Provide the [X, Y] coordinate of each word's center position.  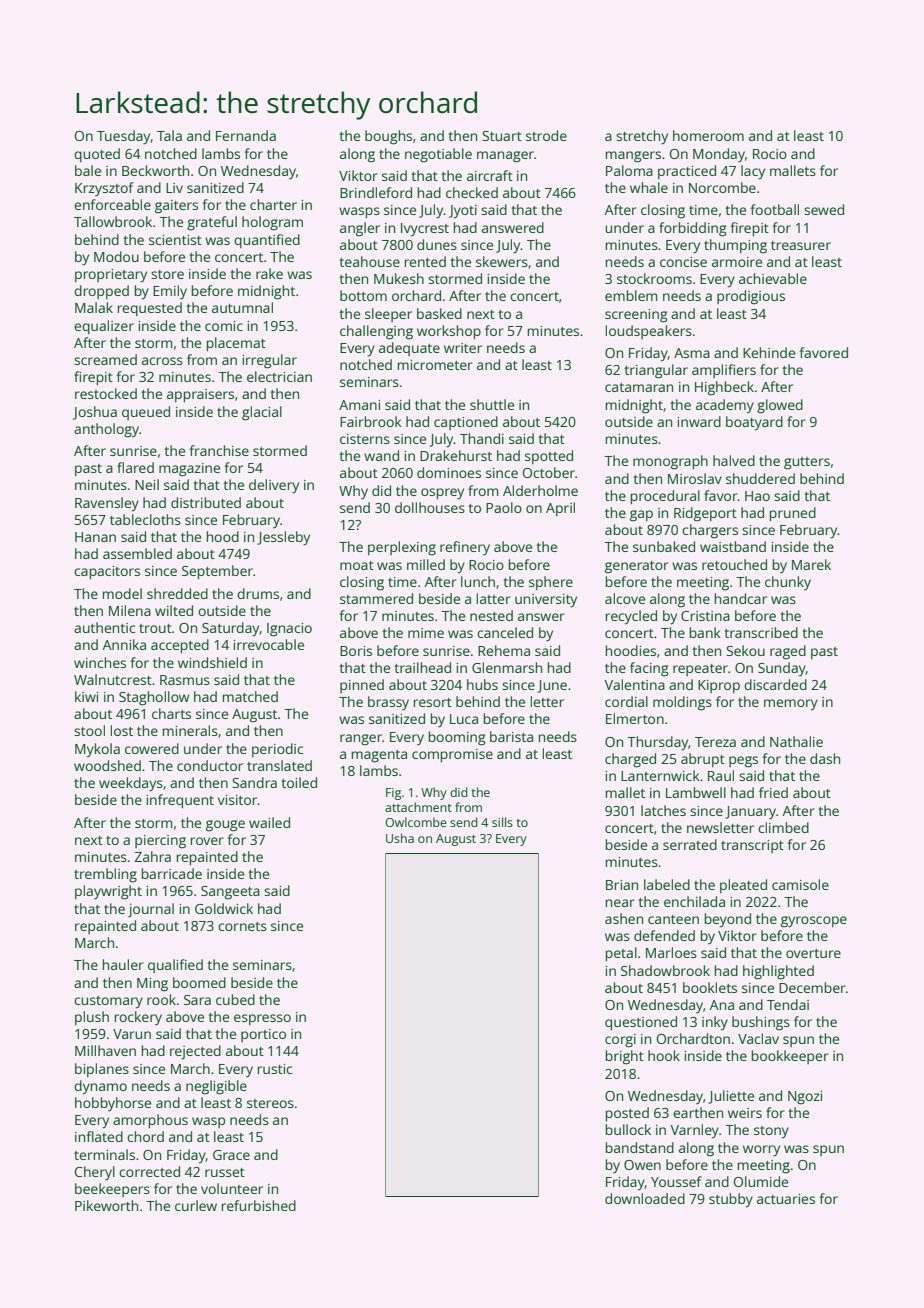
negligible [216, 1087]
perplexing [402, 548]
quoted [97, 155]
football [774, 209]
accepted [180, 646]
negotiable [438, 155]
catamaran [639, 387]
